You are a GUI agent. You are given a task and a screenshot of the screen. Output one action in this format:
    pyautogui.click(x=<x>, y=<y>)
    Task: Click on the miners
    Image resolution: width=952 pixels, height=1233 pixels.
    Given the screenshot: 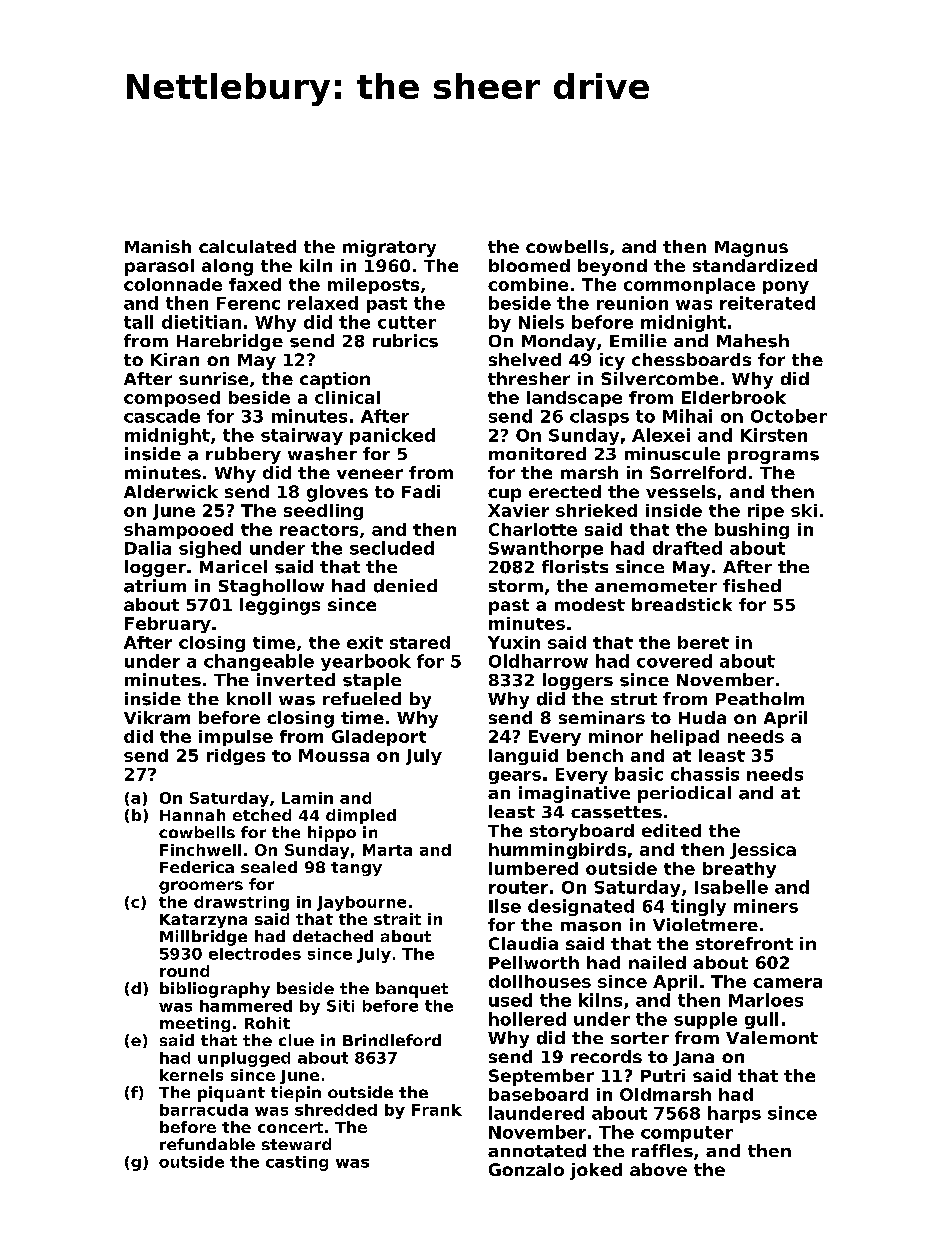 What is the action you would take?
    pyautogui.click(x=766, y=906)
